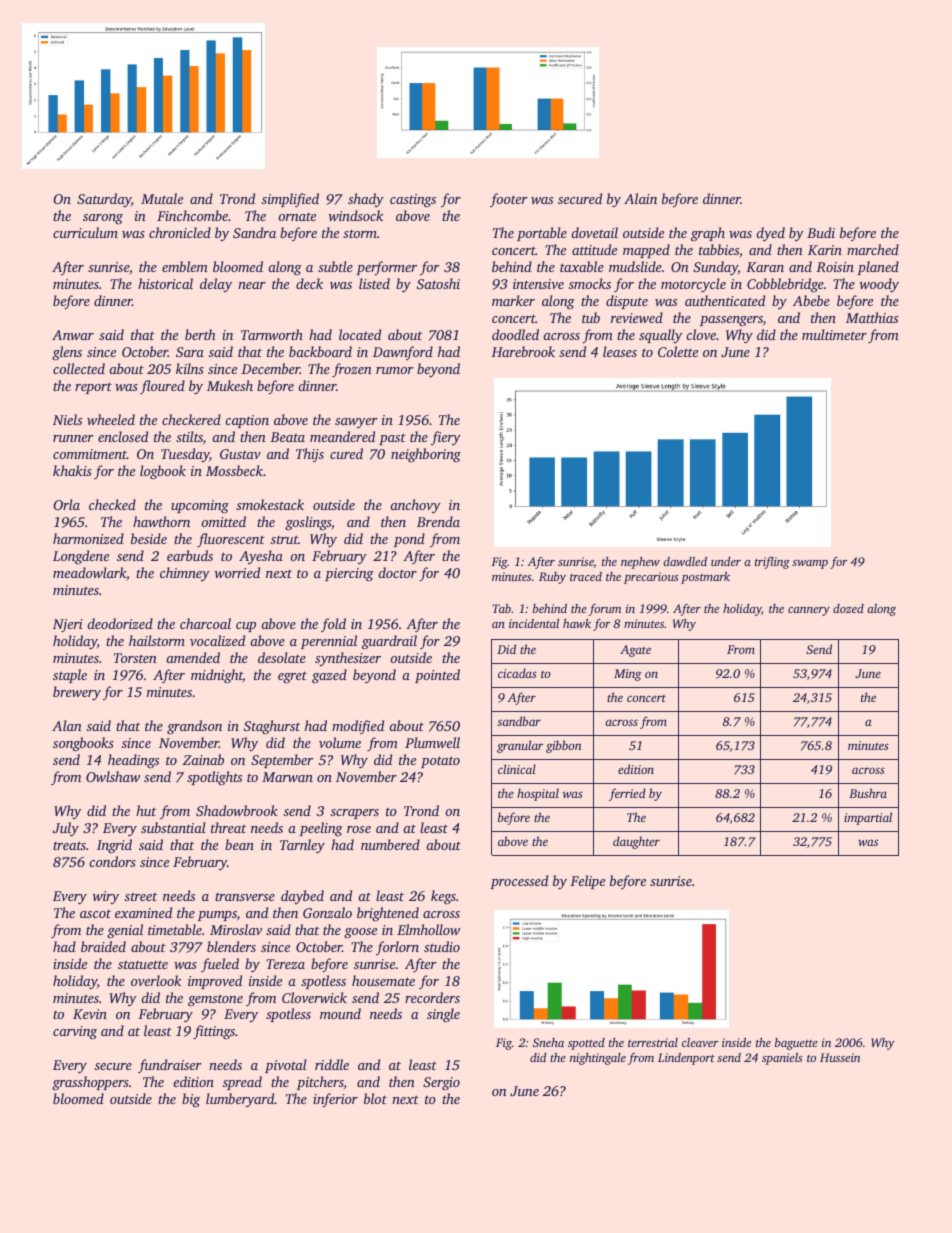 The height and width of the screenshot is (1233, 952). Describe the element at coordinates (413, 201) in the screenshot. I see `castings` at that location.
